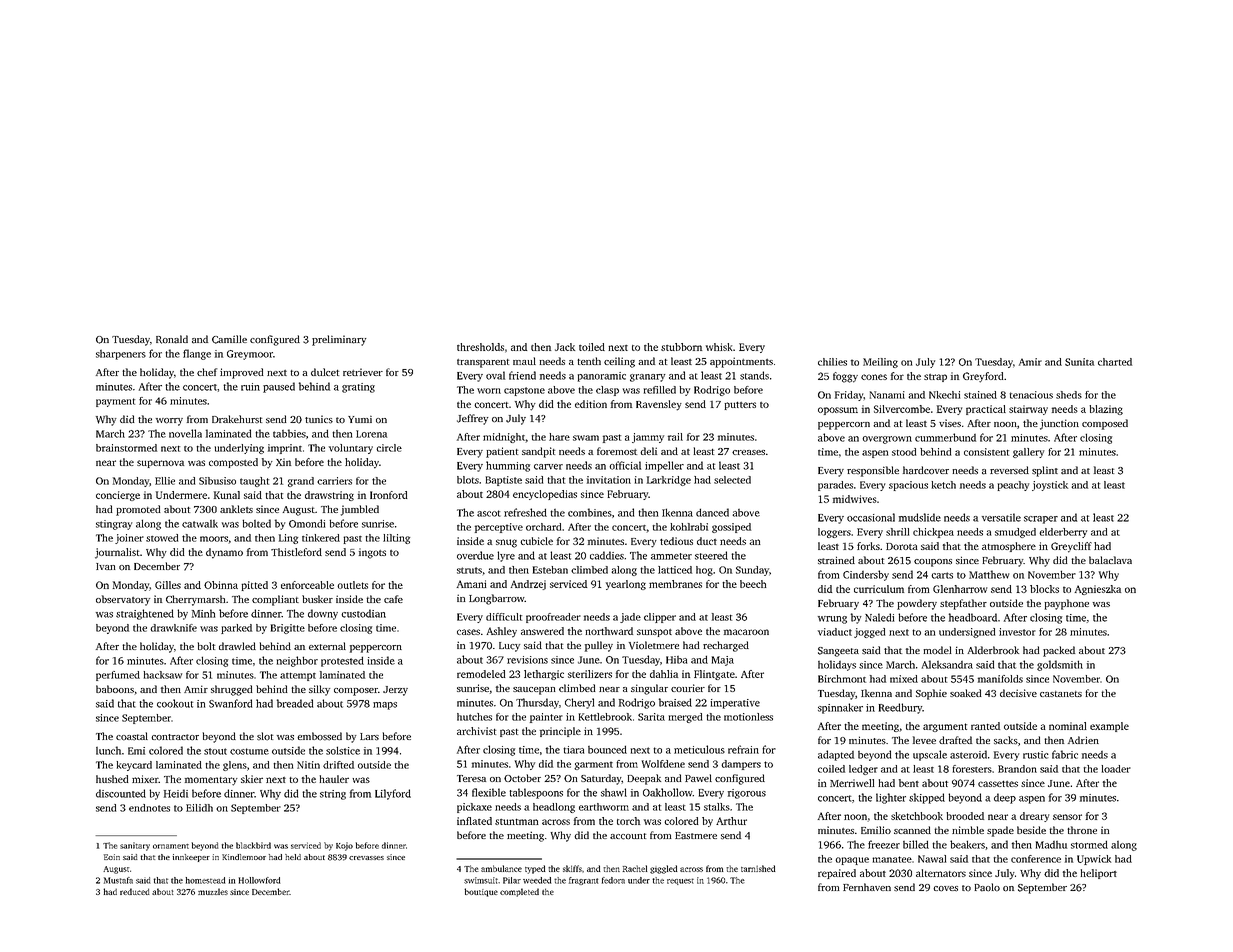  I want to click on Ronald, so click(172, 339).
